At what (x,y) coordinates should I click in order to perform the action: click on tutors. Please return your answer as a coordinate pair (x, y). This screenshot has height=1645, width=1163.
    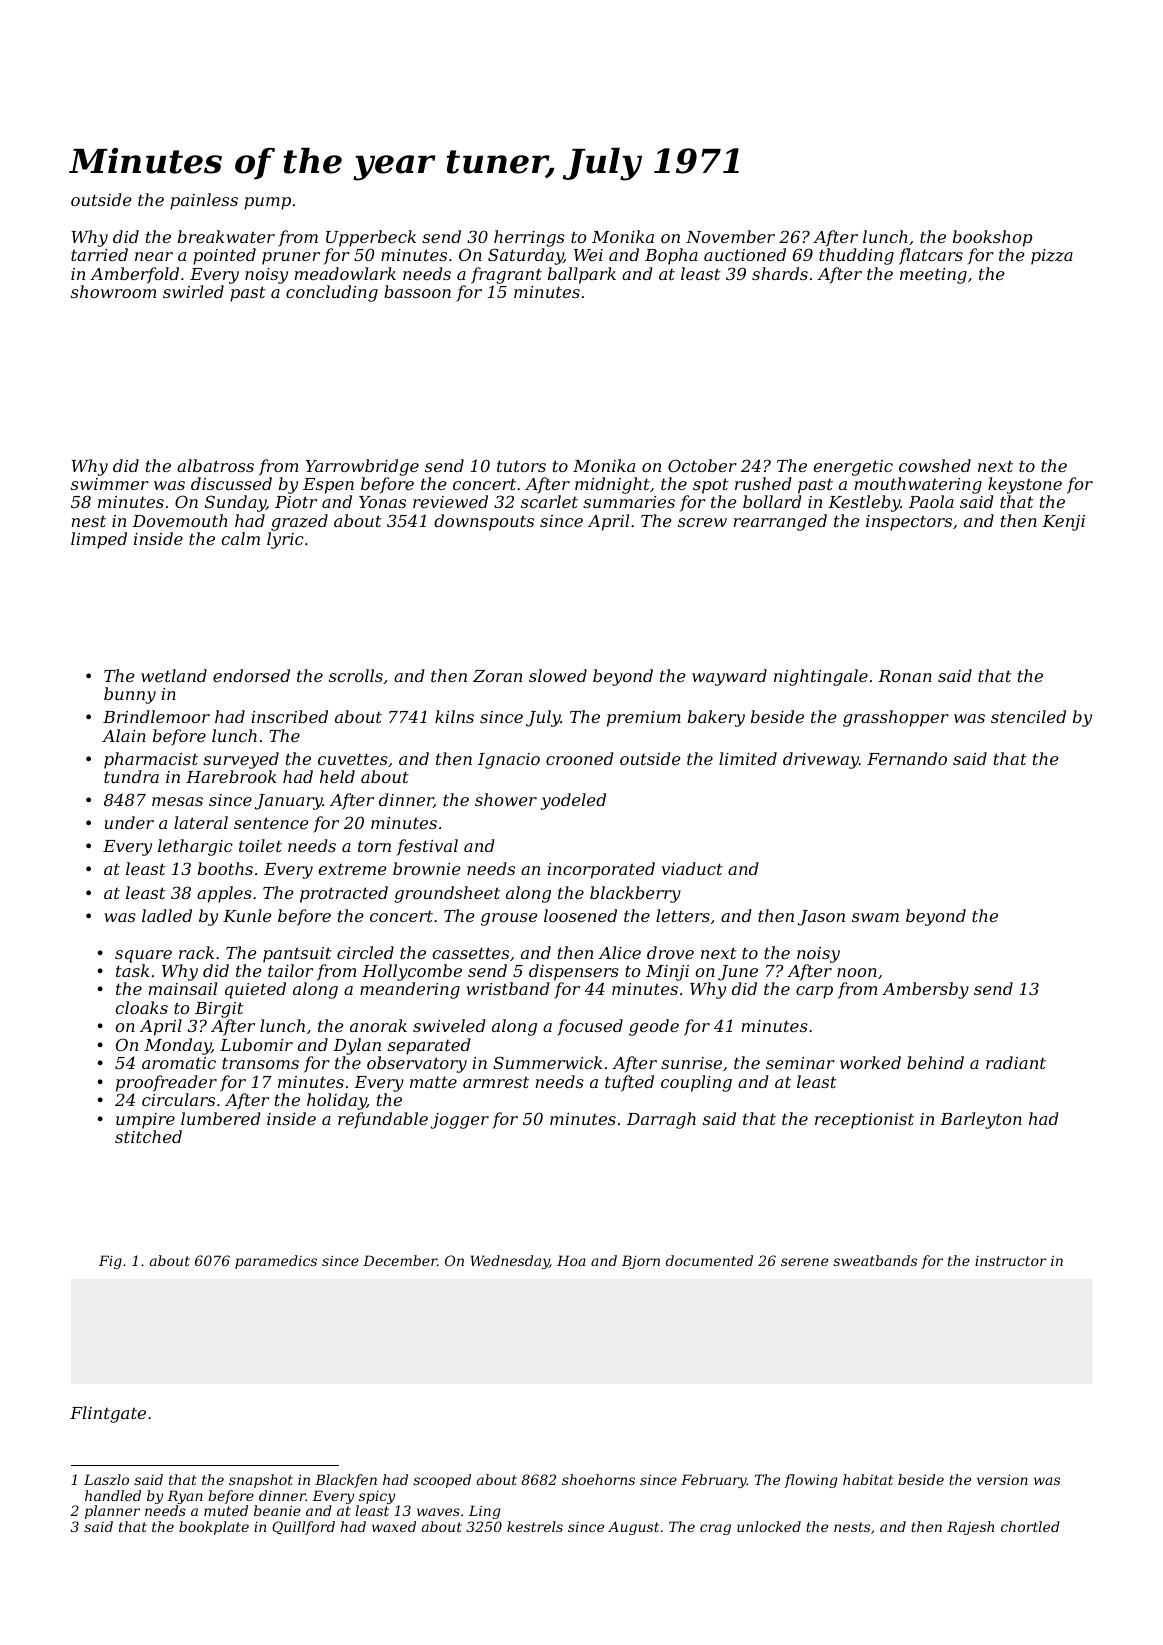
    Looking at the image, I should click on (521, 466).
